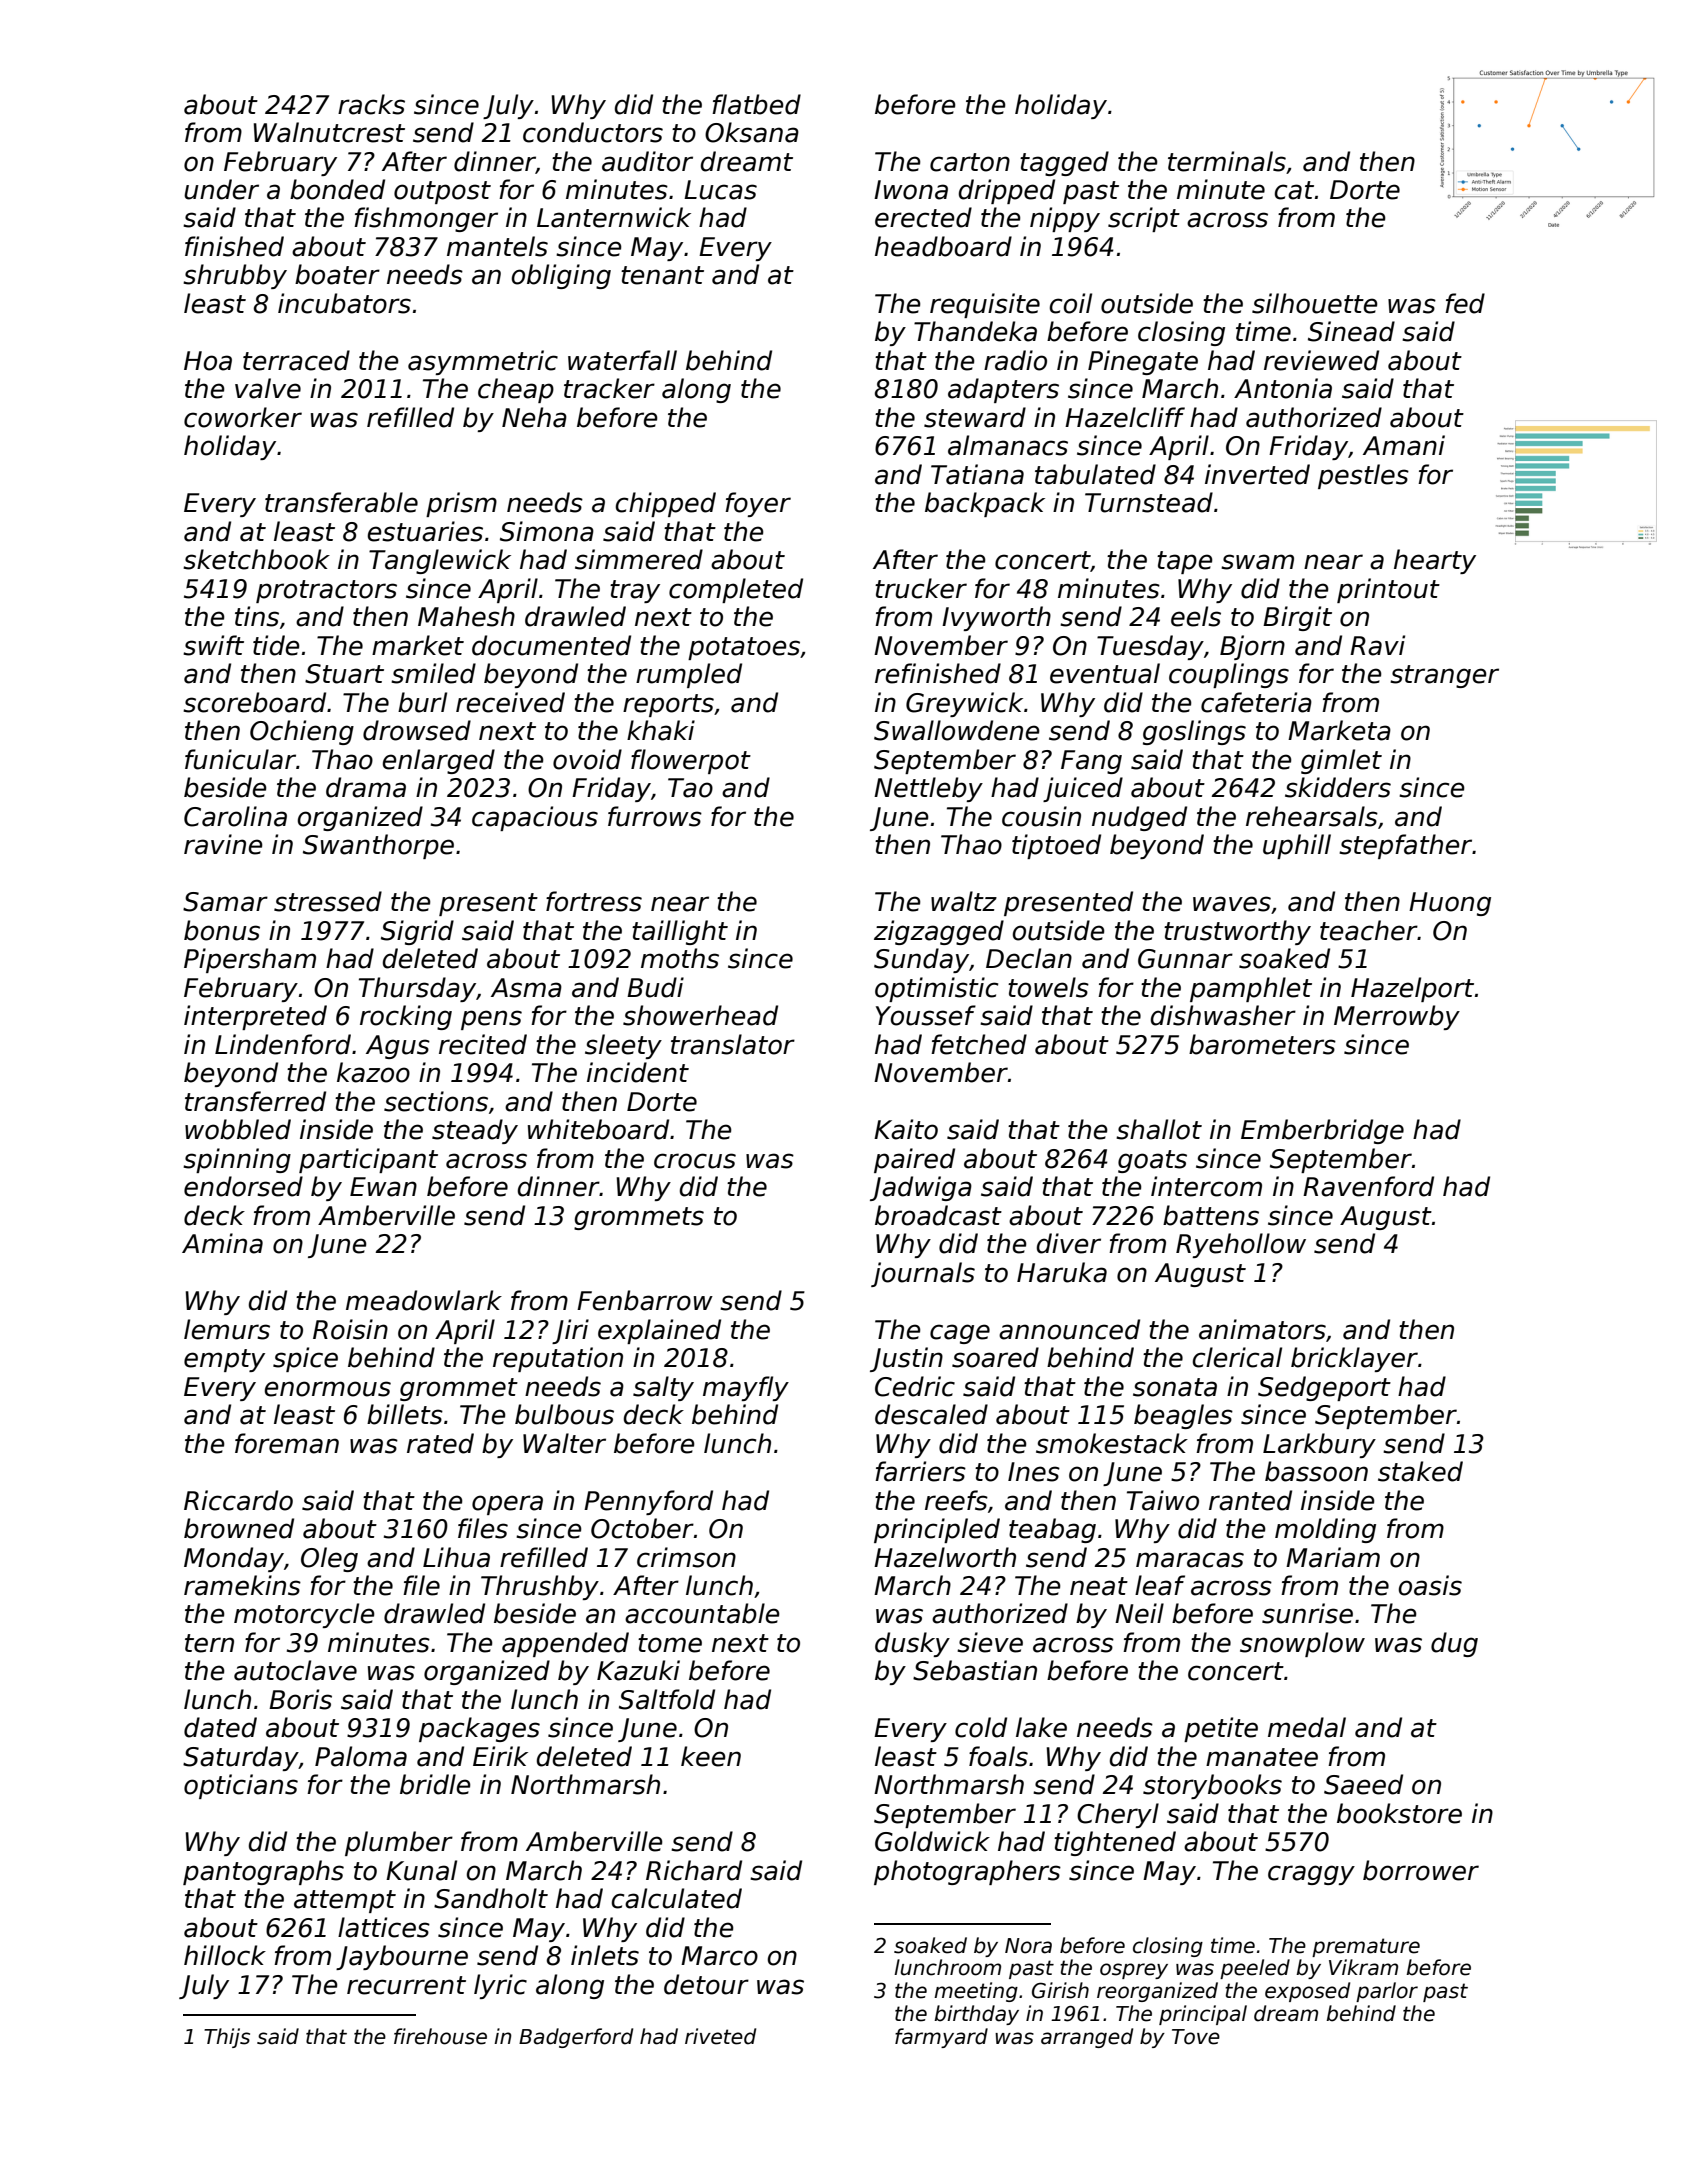 This document has width=1683, height=2178. Describe the element at coordinates (371, 104) in the document. I see `racks` at that location.
